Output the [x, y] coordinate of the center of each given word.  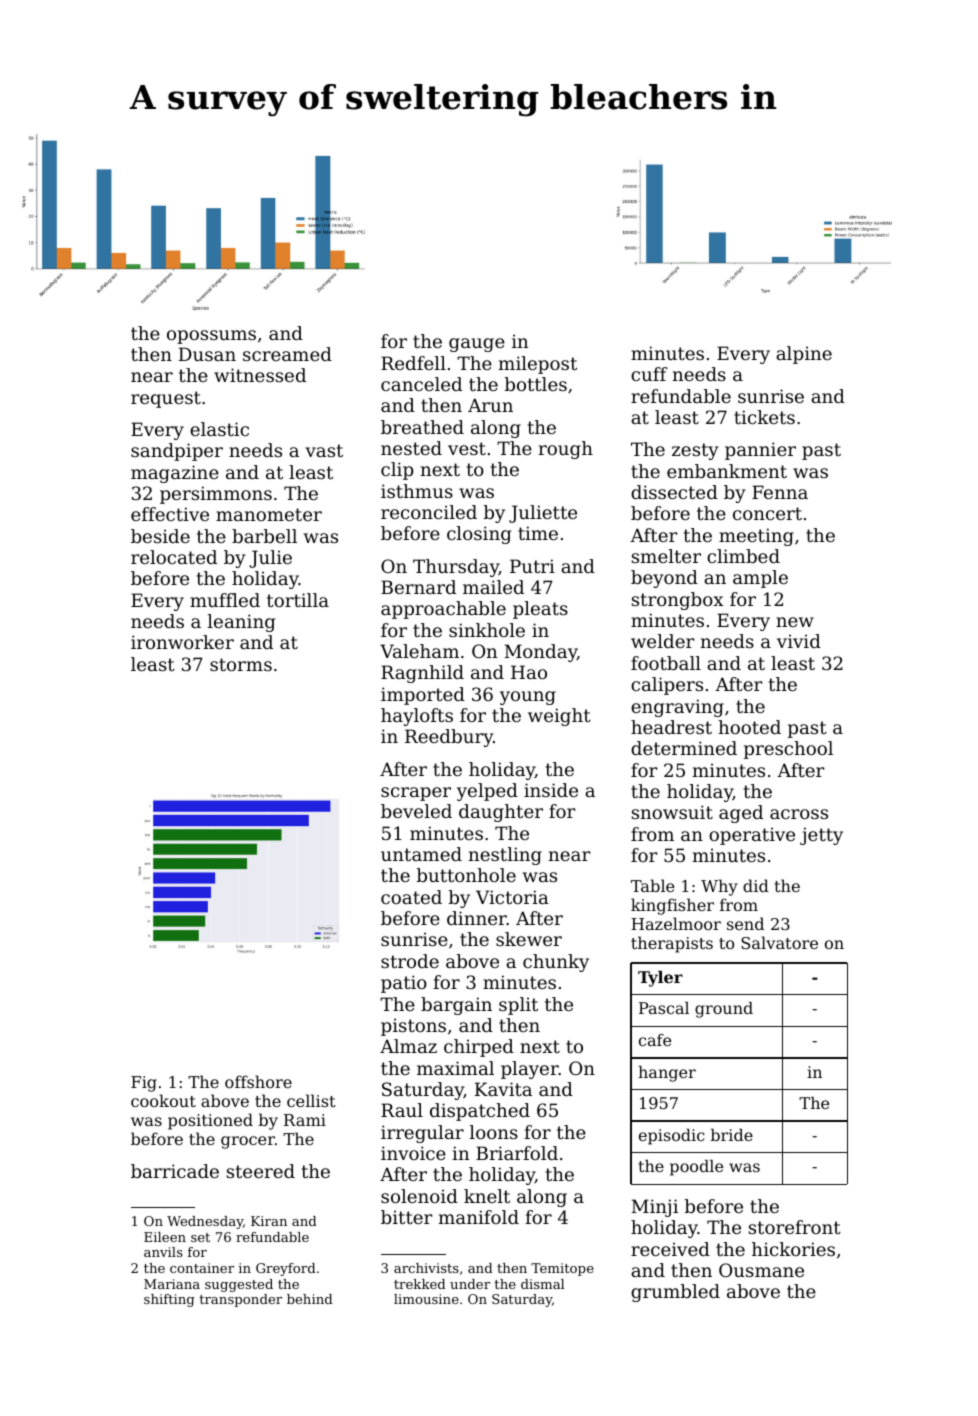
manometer [269, 514]
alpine [804, 355]
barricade [175, 1171]
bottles [536, 384]
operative [752, 836]
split [518, 1006]
